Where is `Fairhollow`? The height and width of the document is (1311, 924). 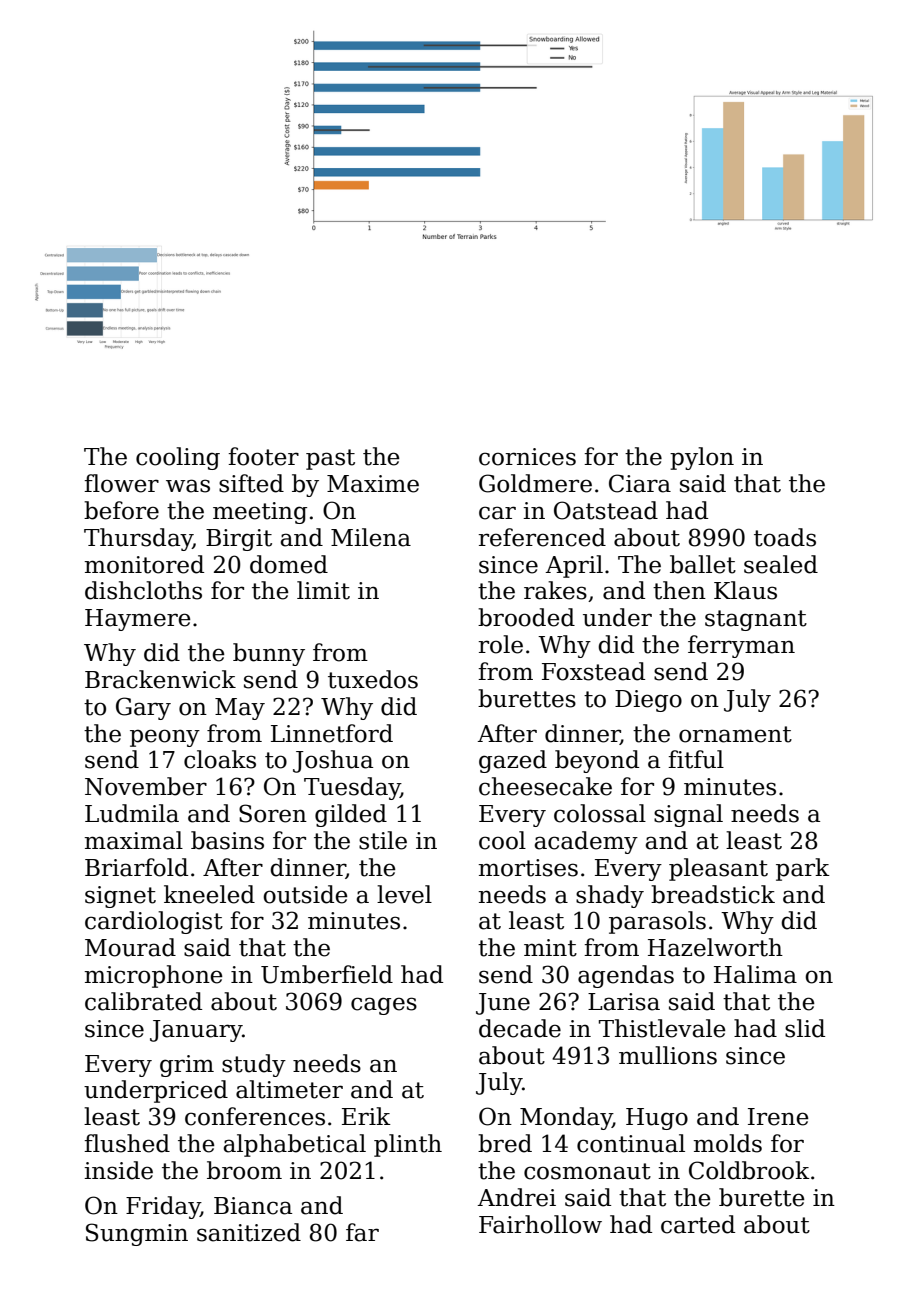 Fairhollow is located at coordinates (540, 1224).
